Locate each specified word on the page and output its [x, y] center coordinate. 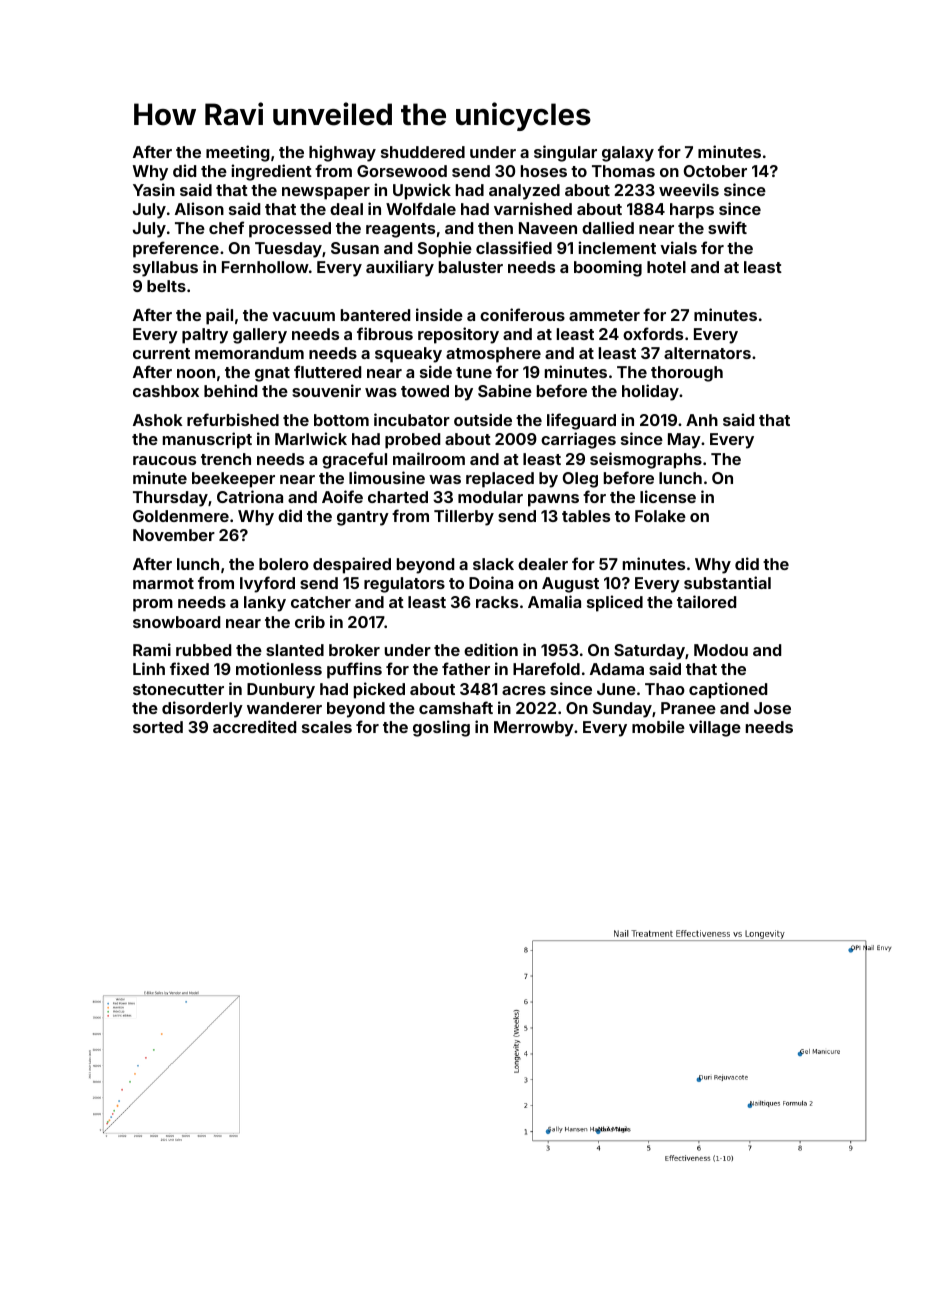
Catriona [250, 496]
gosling [441, 728]
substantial [727, 582]
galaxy [628, 154]
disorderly [202, 709]
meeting [238, 153]
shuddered [423, 152]
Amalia [554, 601]
